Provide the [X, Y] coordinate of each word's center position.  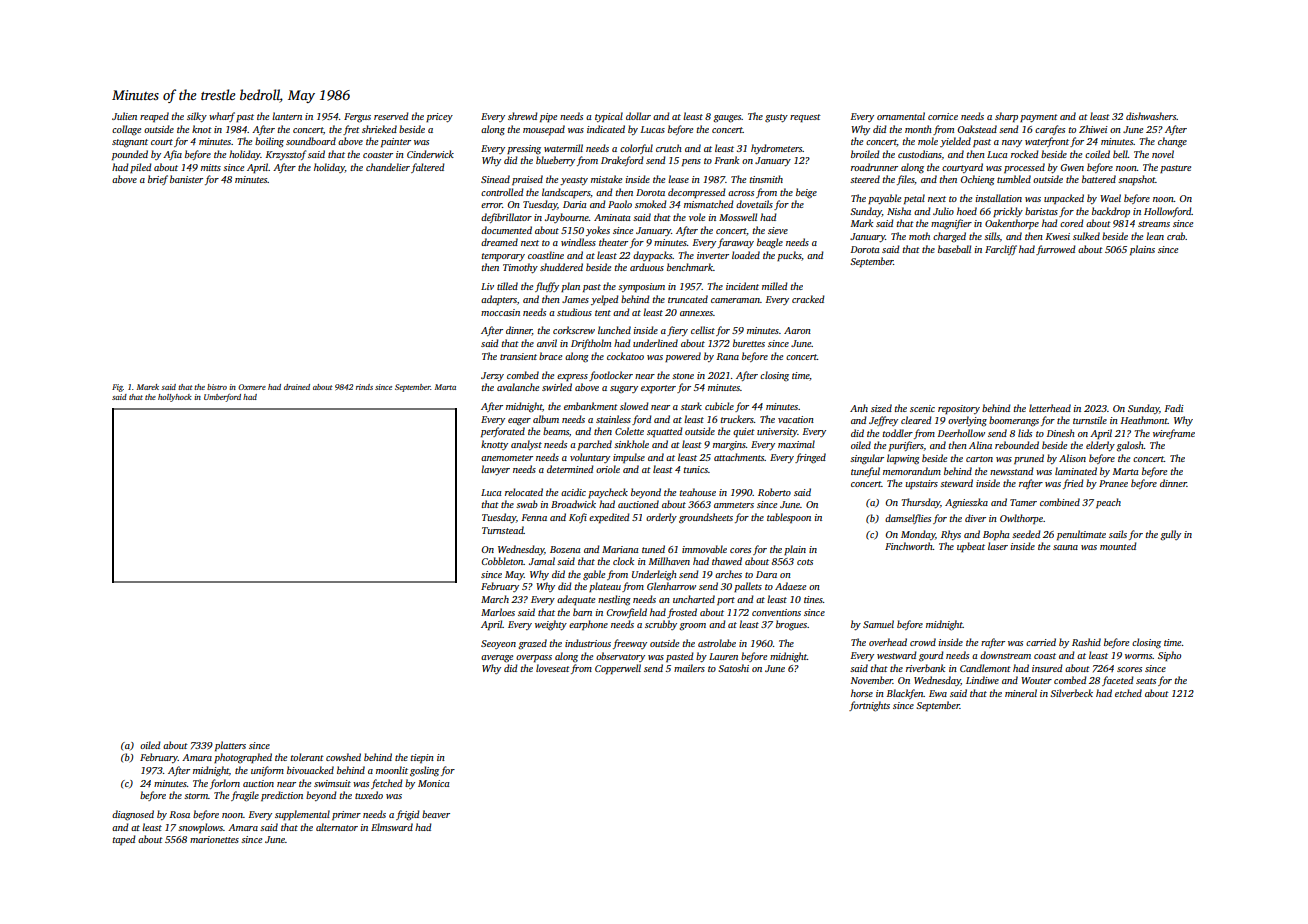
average [497, 659]
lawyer [495, 470]
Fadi [1174, 408]
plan [570, 287]
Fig [117, 388]
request [805, 118]
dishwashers [1151, 116]
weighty [551, 625]
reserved [391, 116]
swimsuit [332, 783]
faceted [1118, 681]
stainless [613, 419]
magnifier [951, 224]
